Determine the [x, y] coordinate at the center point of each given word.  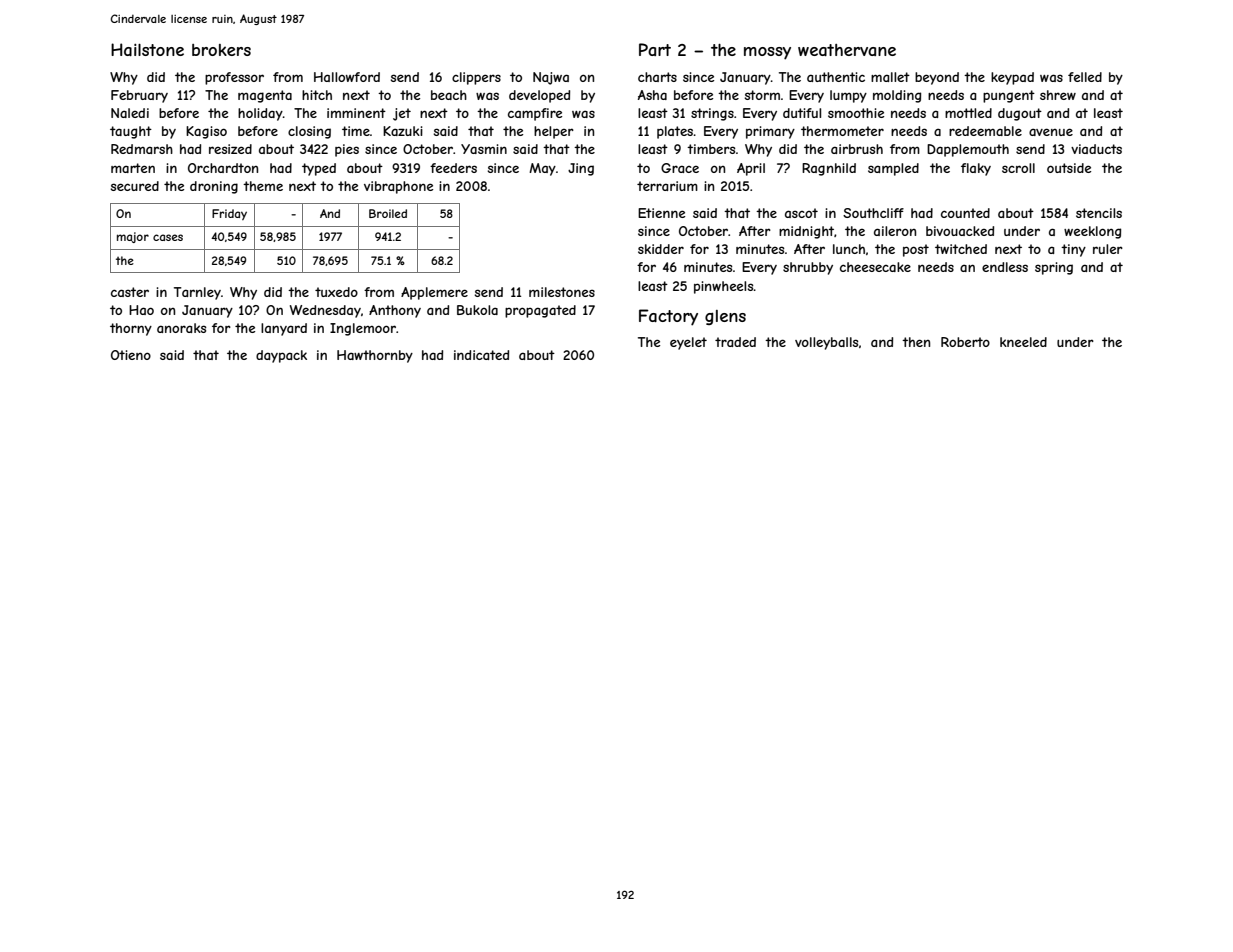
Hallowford [347, 77]
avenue [1051, 132]
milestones [562, 292]
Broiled [388, 213]
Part [655, 49]
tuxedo [336, 292]
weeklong [1092, 232]
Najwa [551, 78]
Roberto [965, 342]
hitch [317, 95]
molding [897, 96]
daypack [281, 356]
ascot [801, 213]
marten [133, 168]
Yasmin [484, 149]
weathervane [847, 50]
